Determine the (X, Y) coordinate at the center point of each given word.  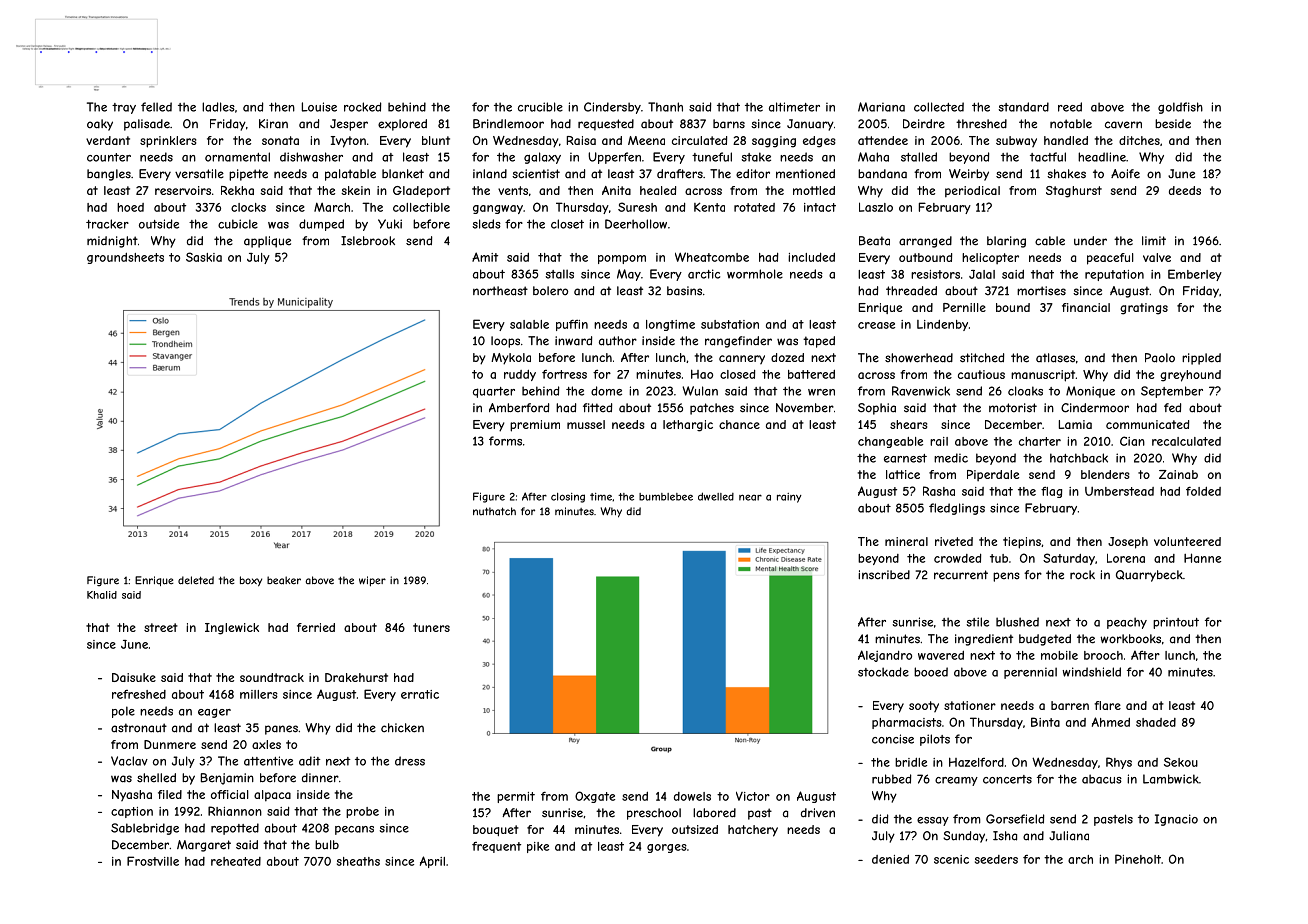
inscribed (884, 575)
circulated (699, 140)
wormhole (755, 274)
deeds (1185, 190)
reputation (1114, 275)
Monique (1090, 392)
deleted (196, 580)
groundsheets (125, 258)
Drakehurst (356, 677)
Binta (1045, 722)
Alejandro (885, 656)
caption (132, 812)
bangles (109, 175)
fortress (564, 374)
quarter (494, 392)
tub (999, 558)
